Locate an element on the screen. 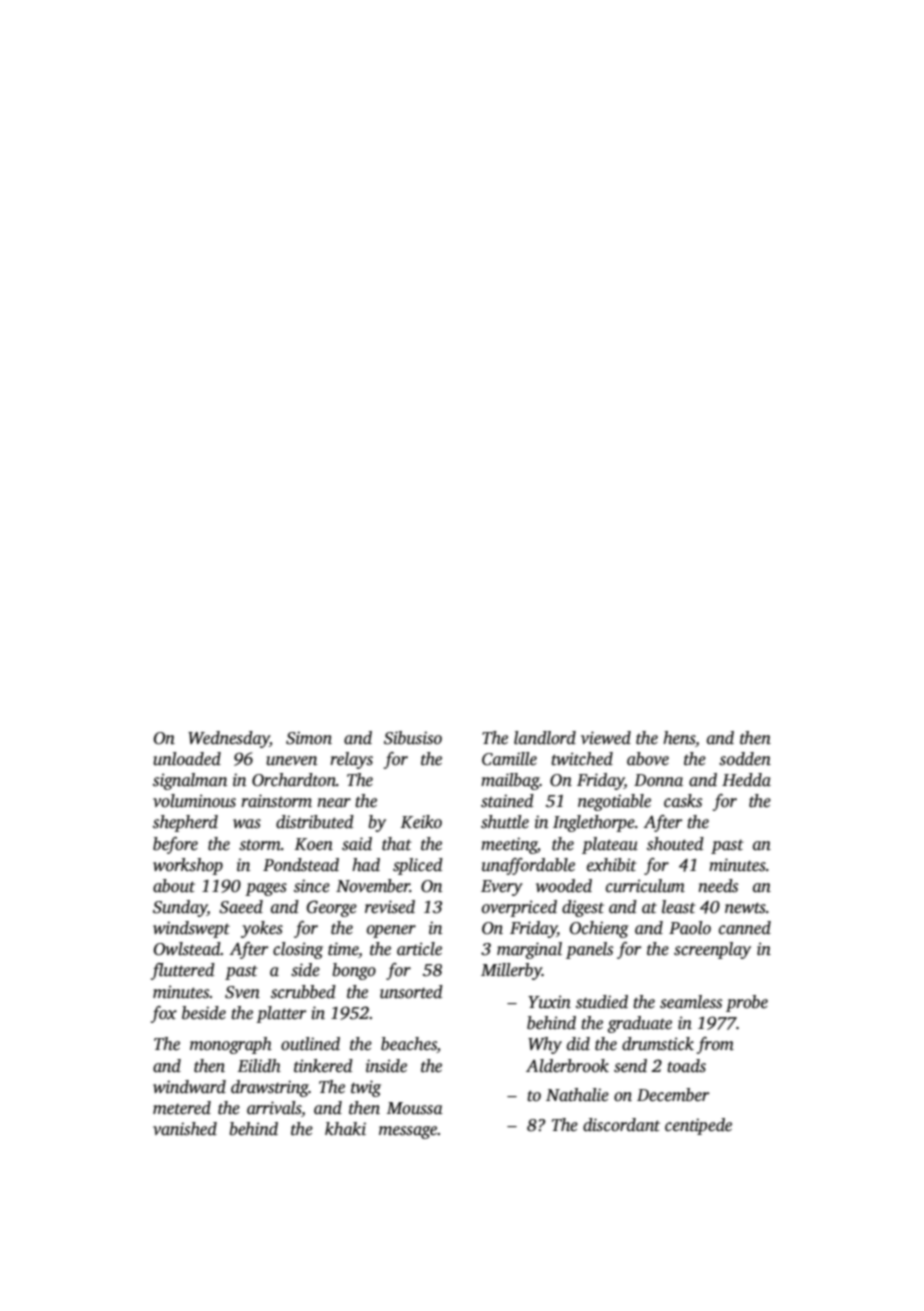 This screenshot has width=924, height=1311. unsorted is located at coordinates (411, 992).
